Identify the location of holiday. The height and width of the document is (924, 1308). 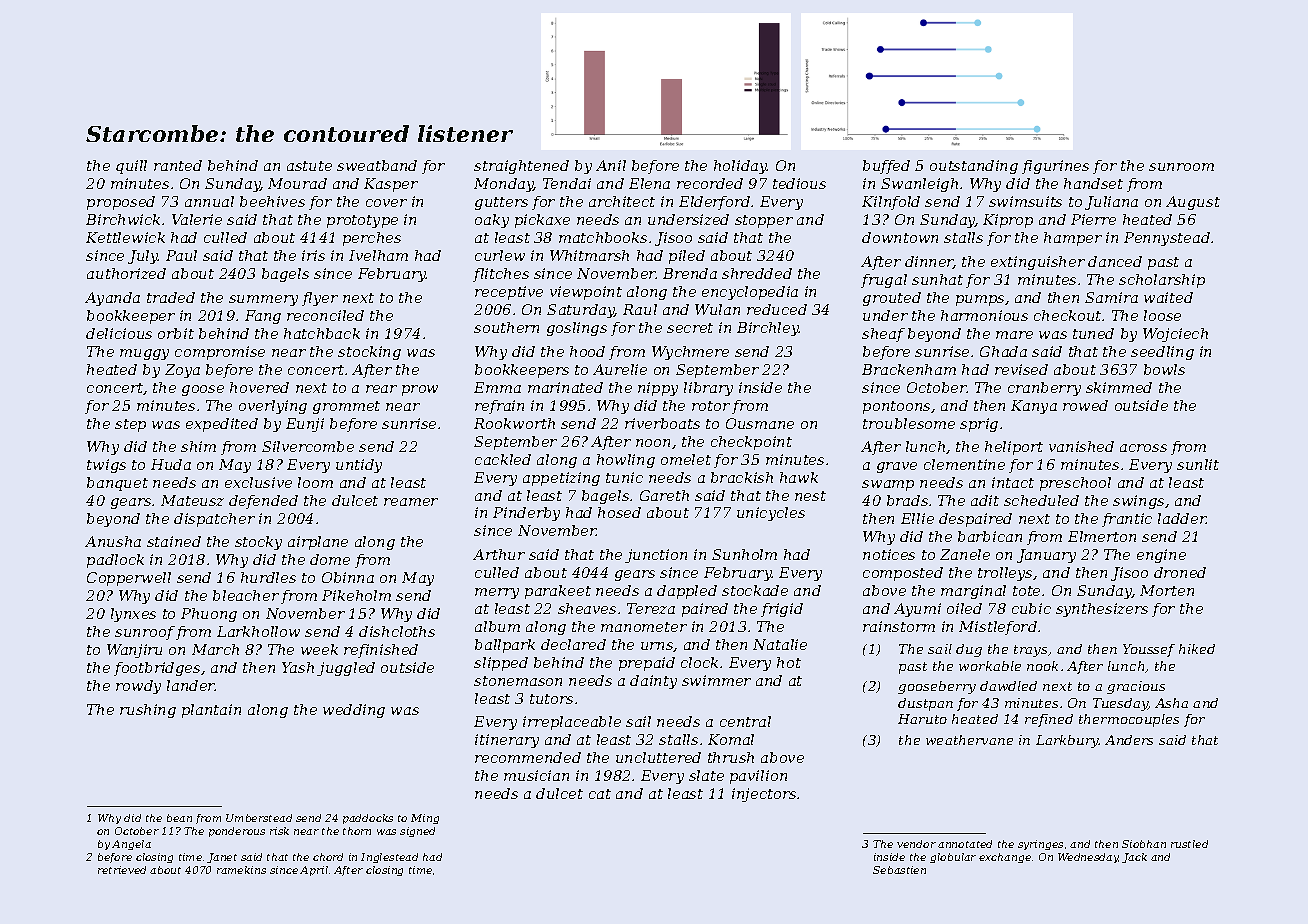
(740, 167).
